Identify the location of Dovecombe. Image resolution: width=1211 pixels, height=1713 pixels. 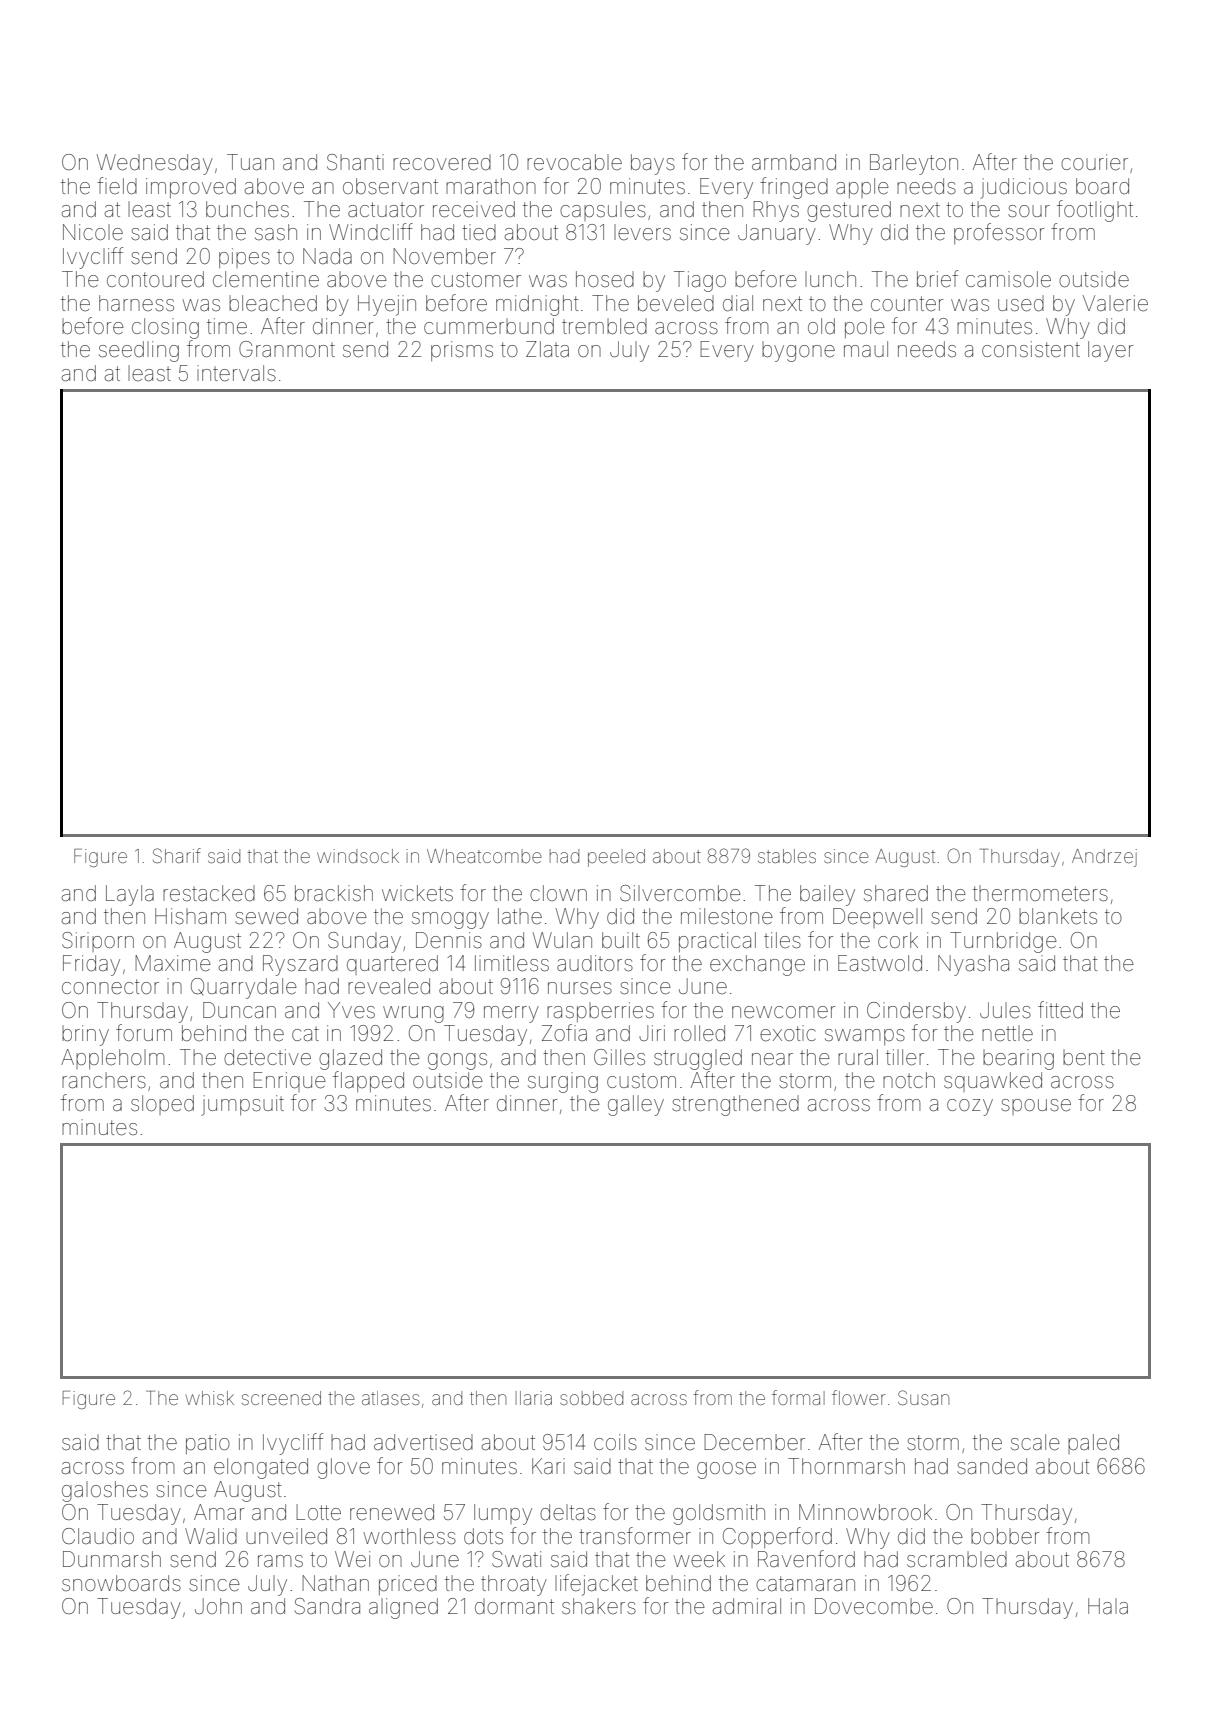
(874, 1606).
